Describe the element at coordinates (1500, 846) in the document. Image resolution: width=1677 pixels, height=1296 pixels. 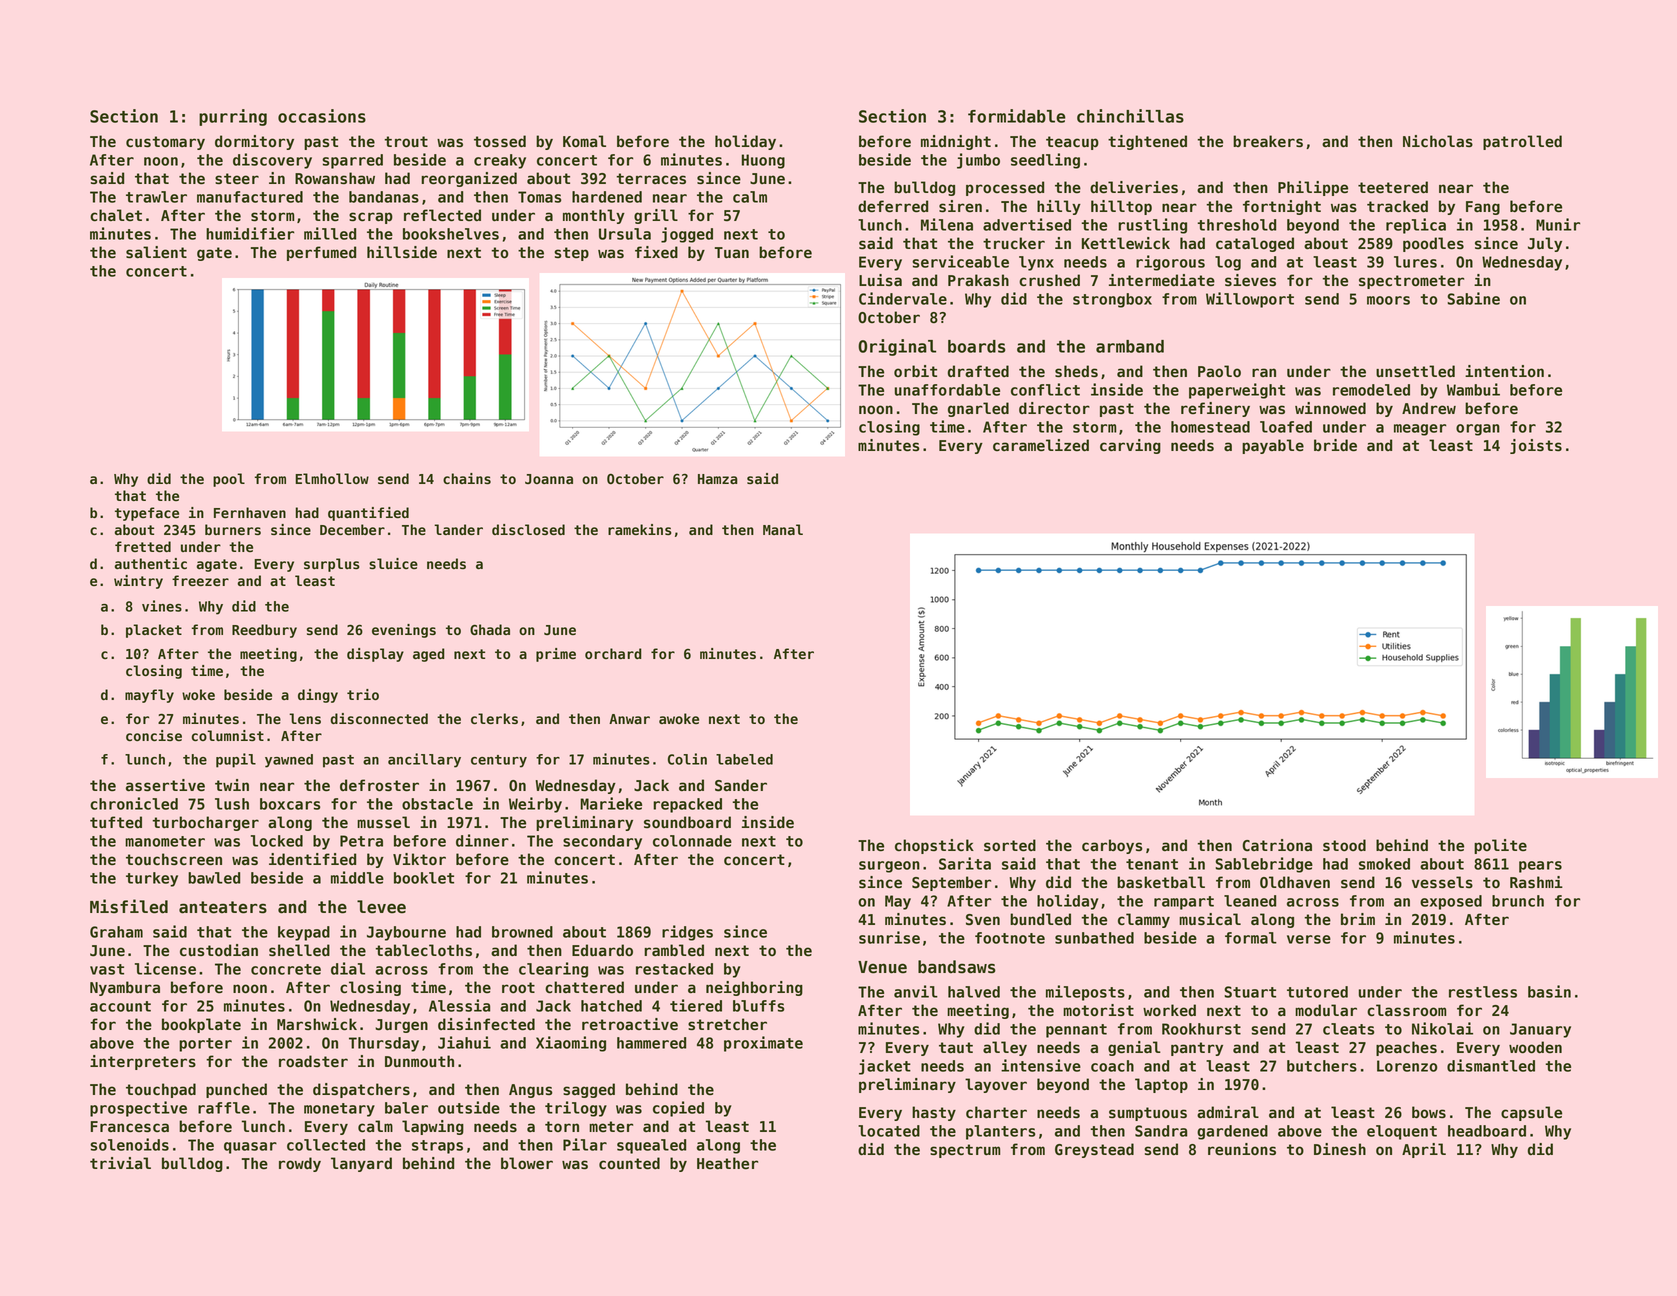
I see `polite` at that location.
